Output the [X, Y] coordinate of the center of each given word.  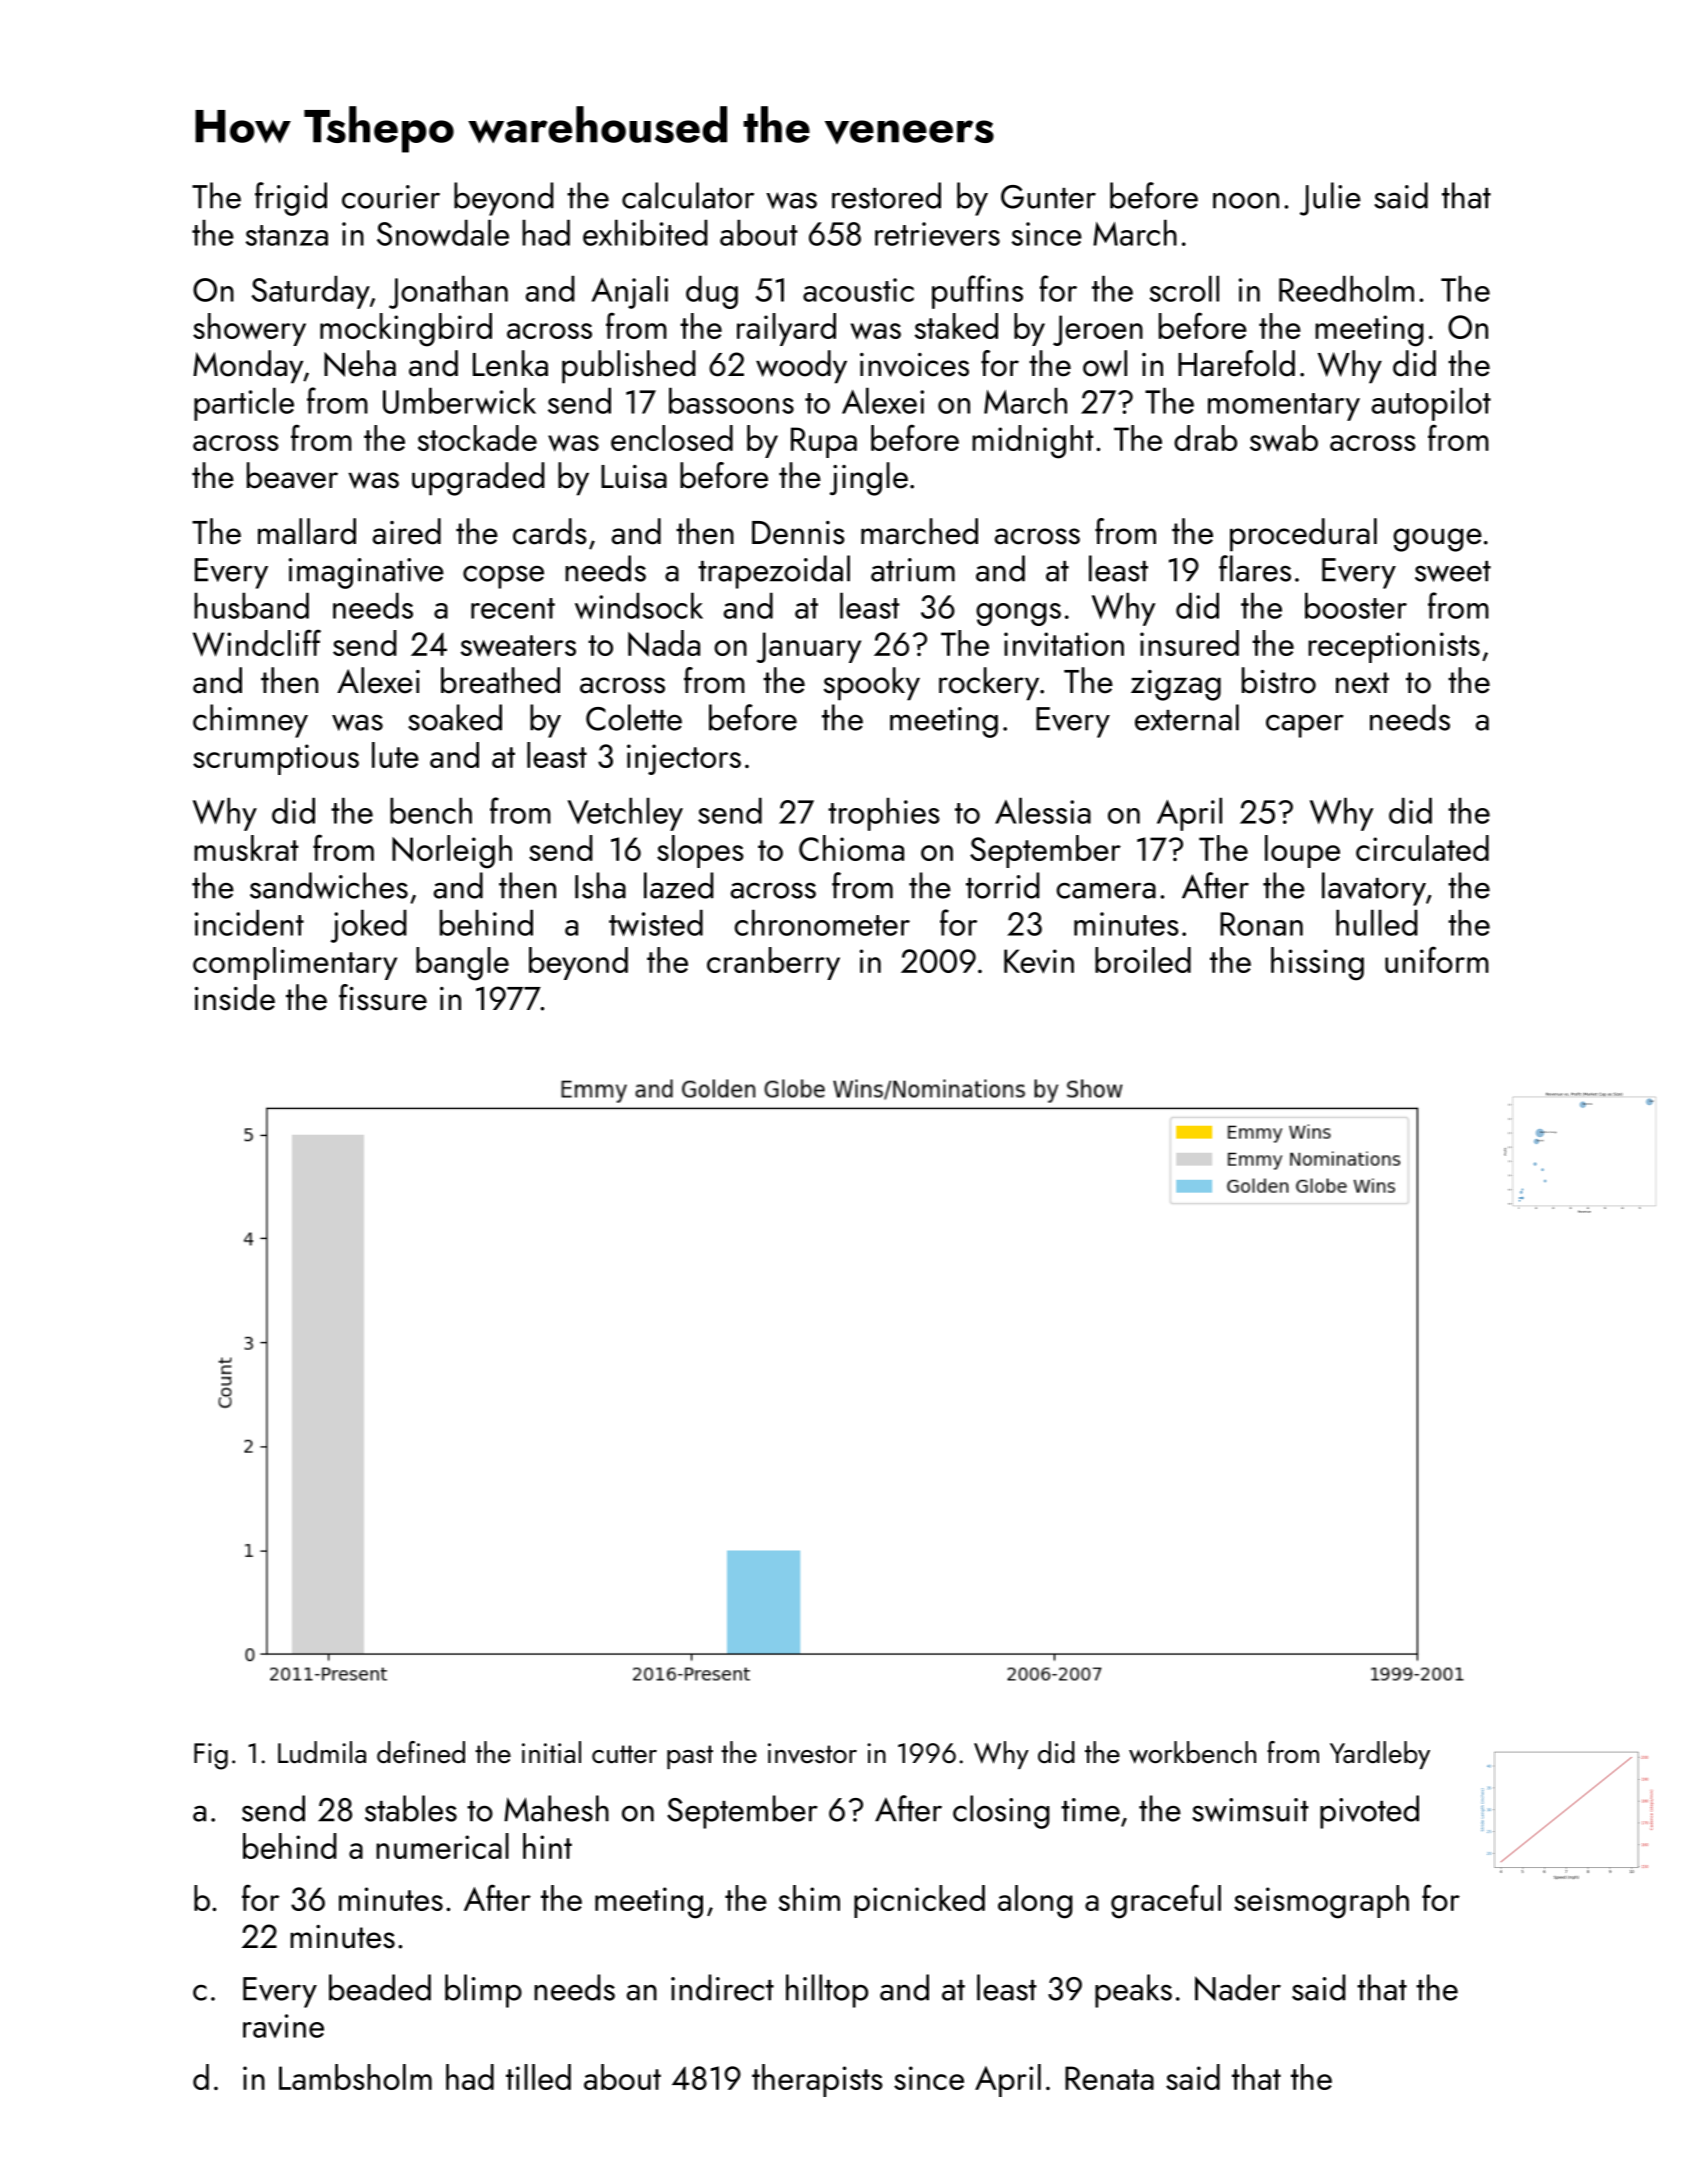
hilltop [827, 1991]
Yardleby [1380, 1755]
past [690, 1757]
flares [1255, 568]
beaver [292, 475]
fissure [383, 997]
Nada [664, 643]
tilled [538, 2077]
